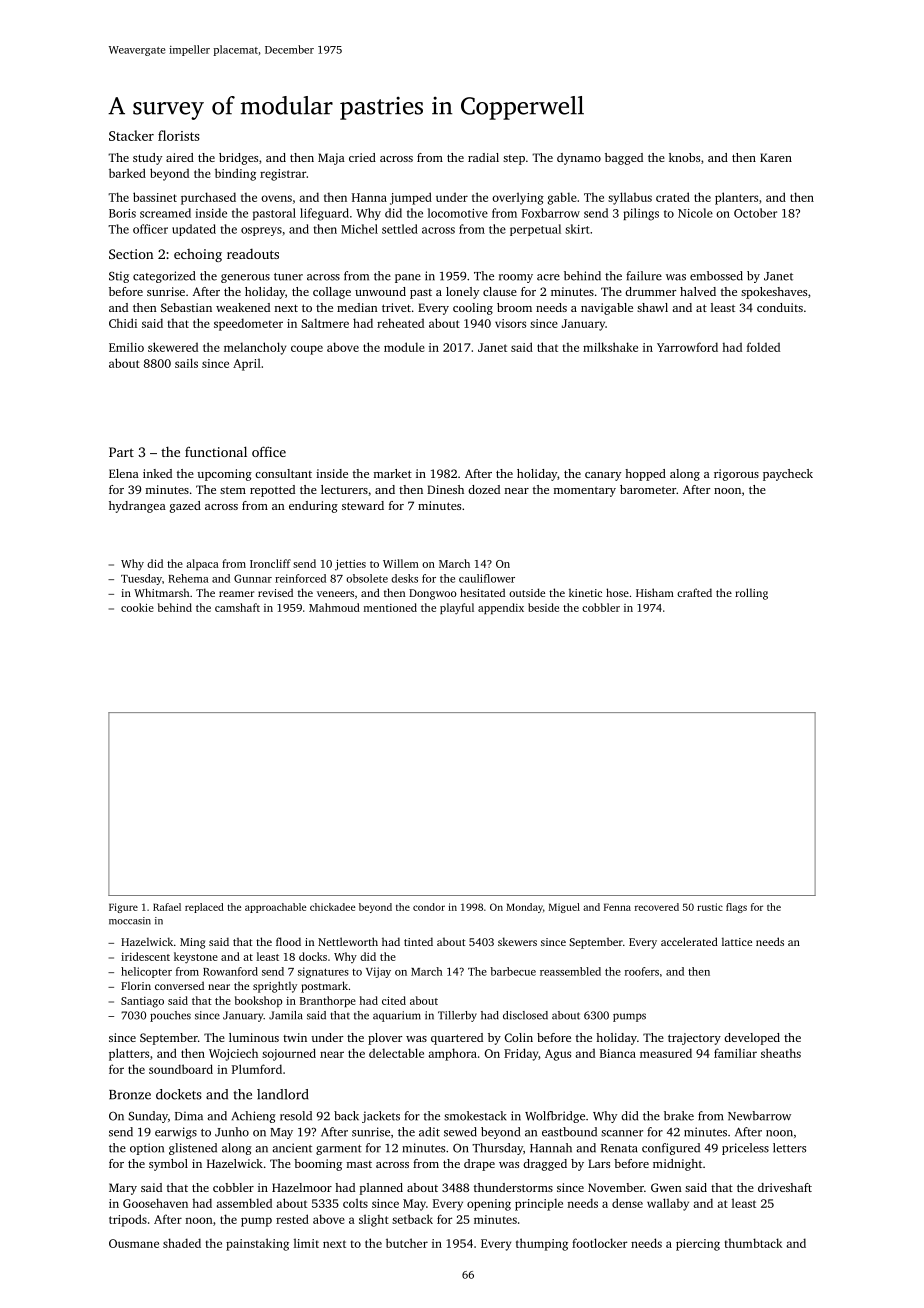  I want to click on market, so click(393, 473).
